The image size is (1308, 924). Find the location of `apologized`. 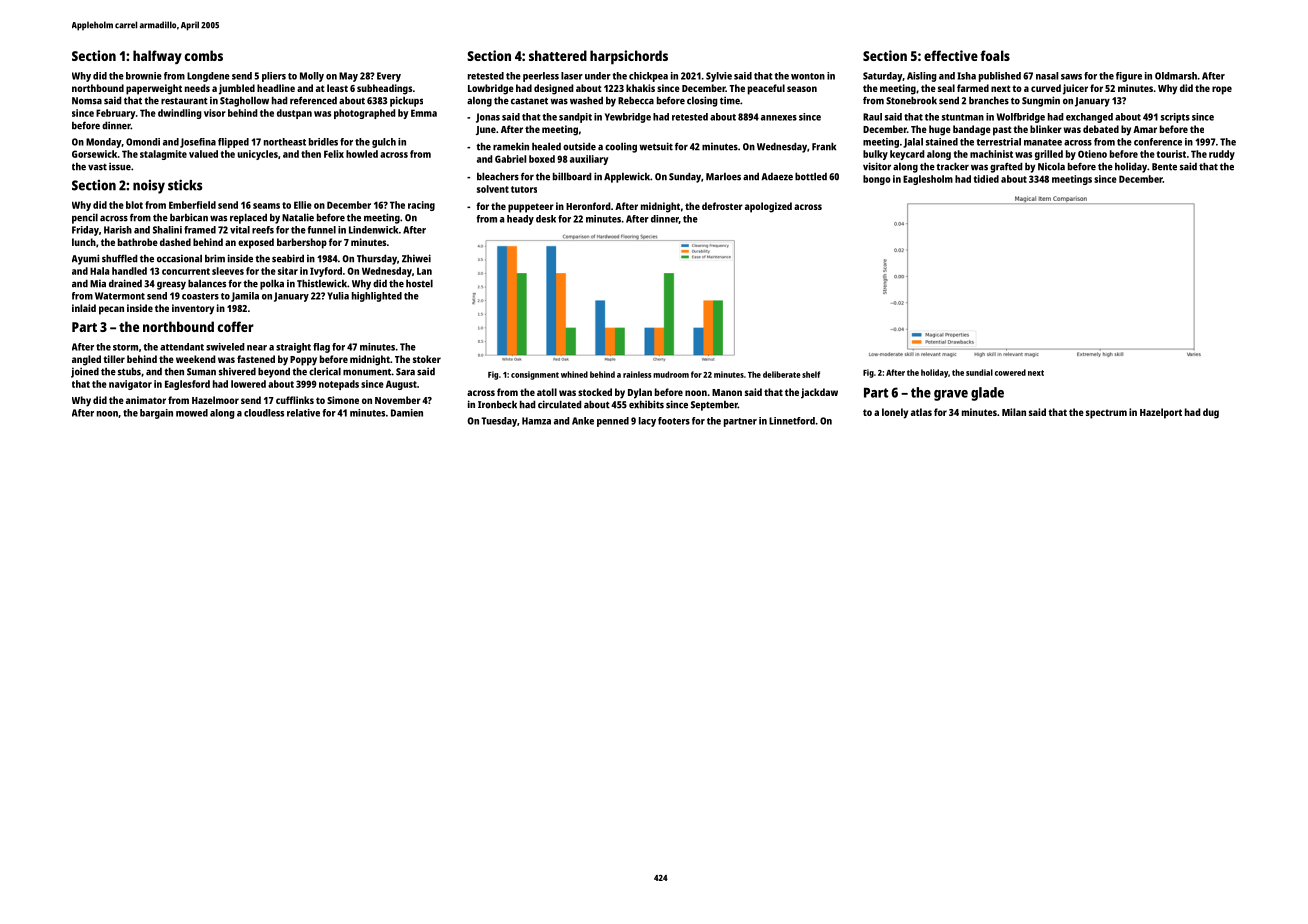

apologized is located at coordinates (768, 207).
